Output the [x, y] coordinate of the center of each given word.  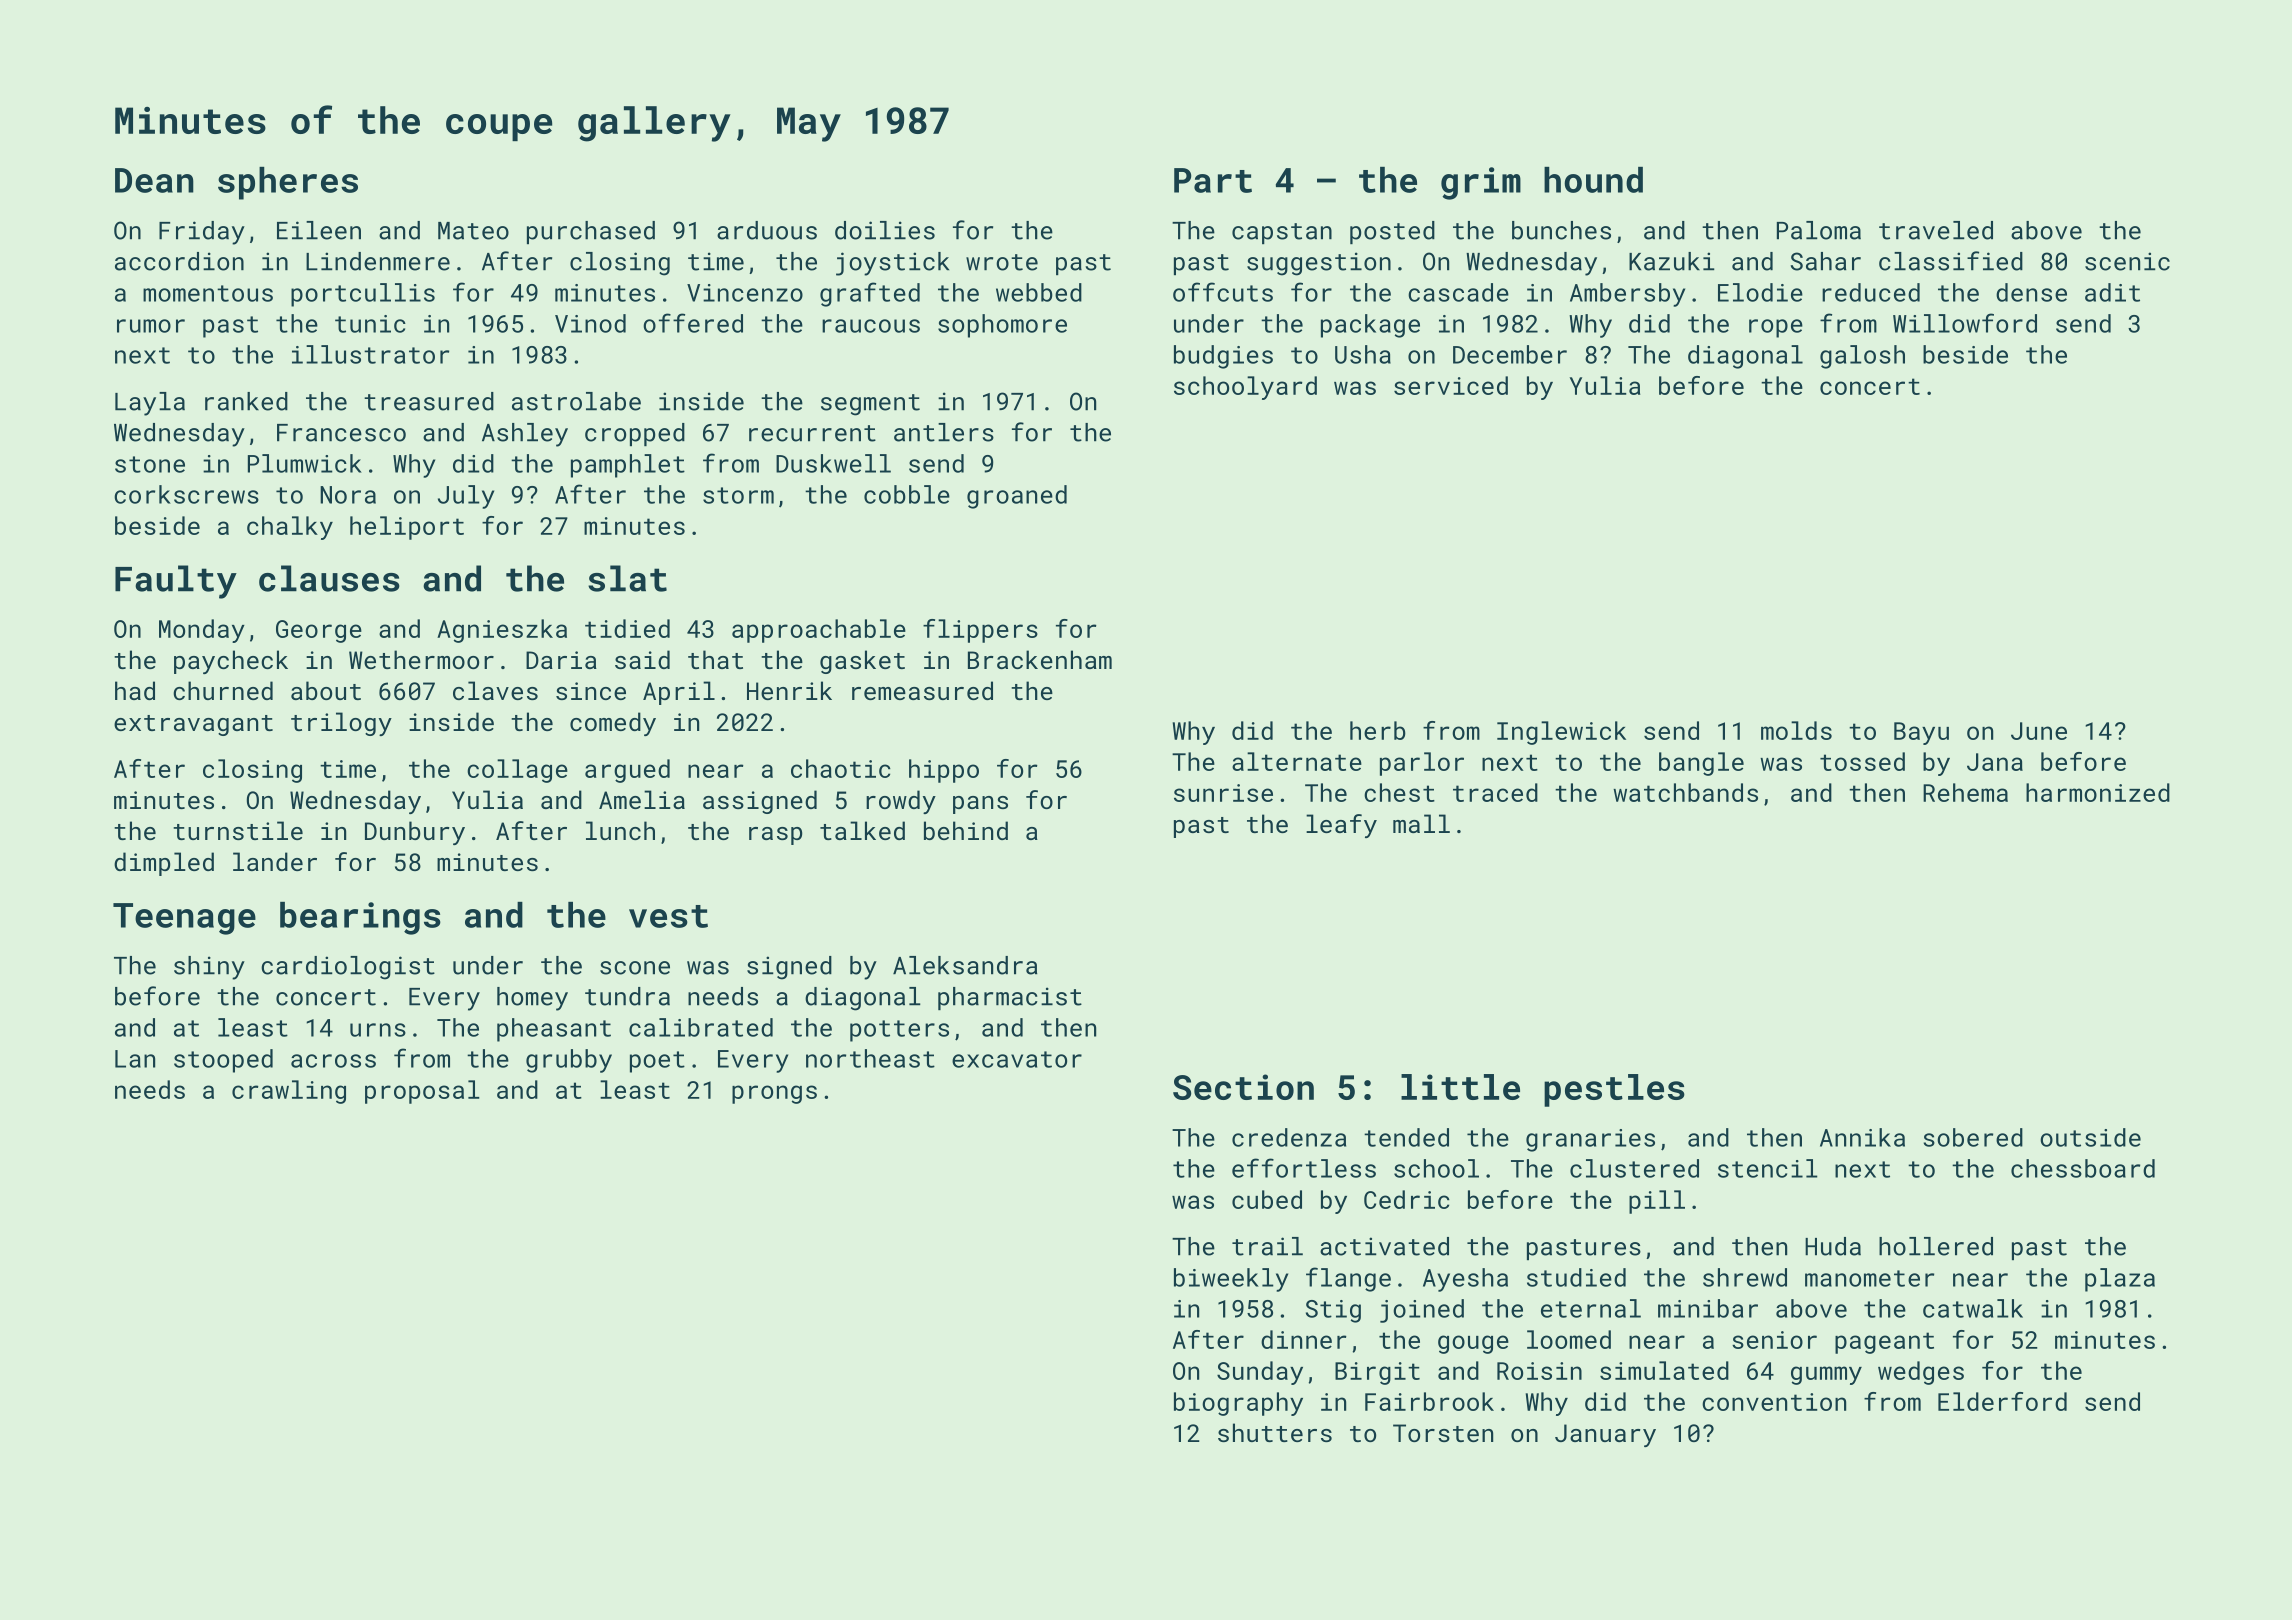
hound [1593, 180]
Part [1213, 180]
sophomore [1002, 326]
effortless [1304, 1168]
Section [1243, 1087]
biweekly [1231, 1280]
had [135, 690]
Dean [154, 180]
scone [635, 968]
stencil [1768, 1168]
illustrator [370, 354]
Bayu [1921, 733]
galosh [1862, 357]
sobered [1973, 1137]
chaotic [841, 768]
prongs [774, 1094]
